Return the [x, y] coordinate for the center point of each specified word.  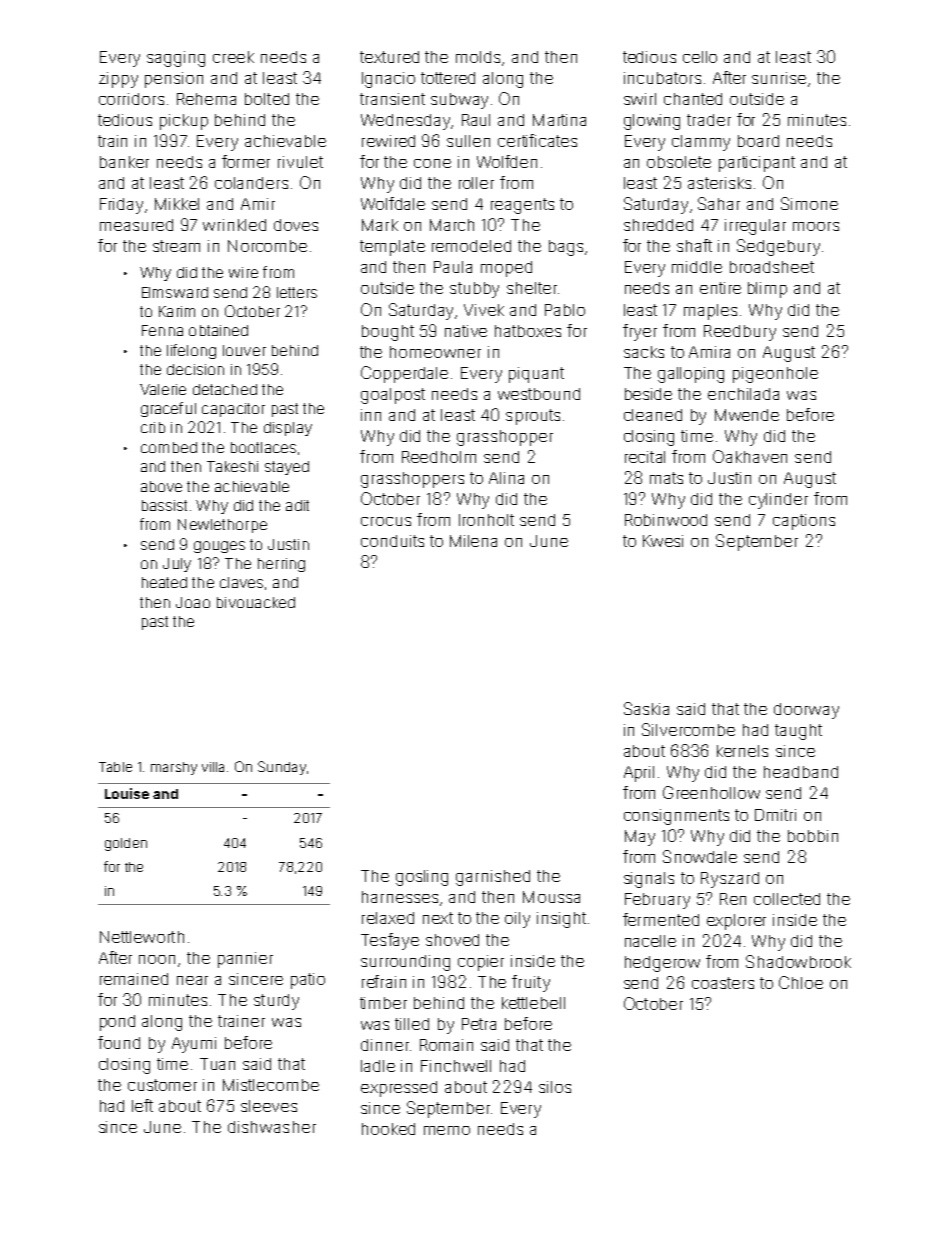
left [142, 1105]
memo [447, 1130]
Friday [121, 206]
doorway [806, 711]
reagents [522, 206]
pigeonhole [775, 375]
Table [115, 767]
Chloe [801, 982]
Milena [473, 541]
